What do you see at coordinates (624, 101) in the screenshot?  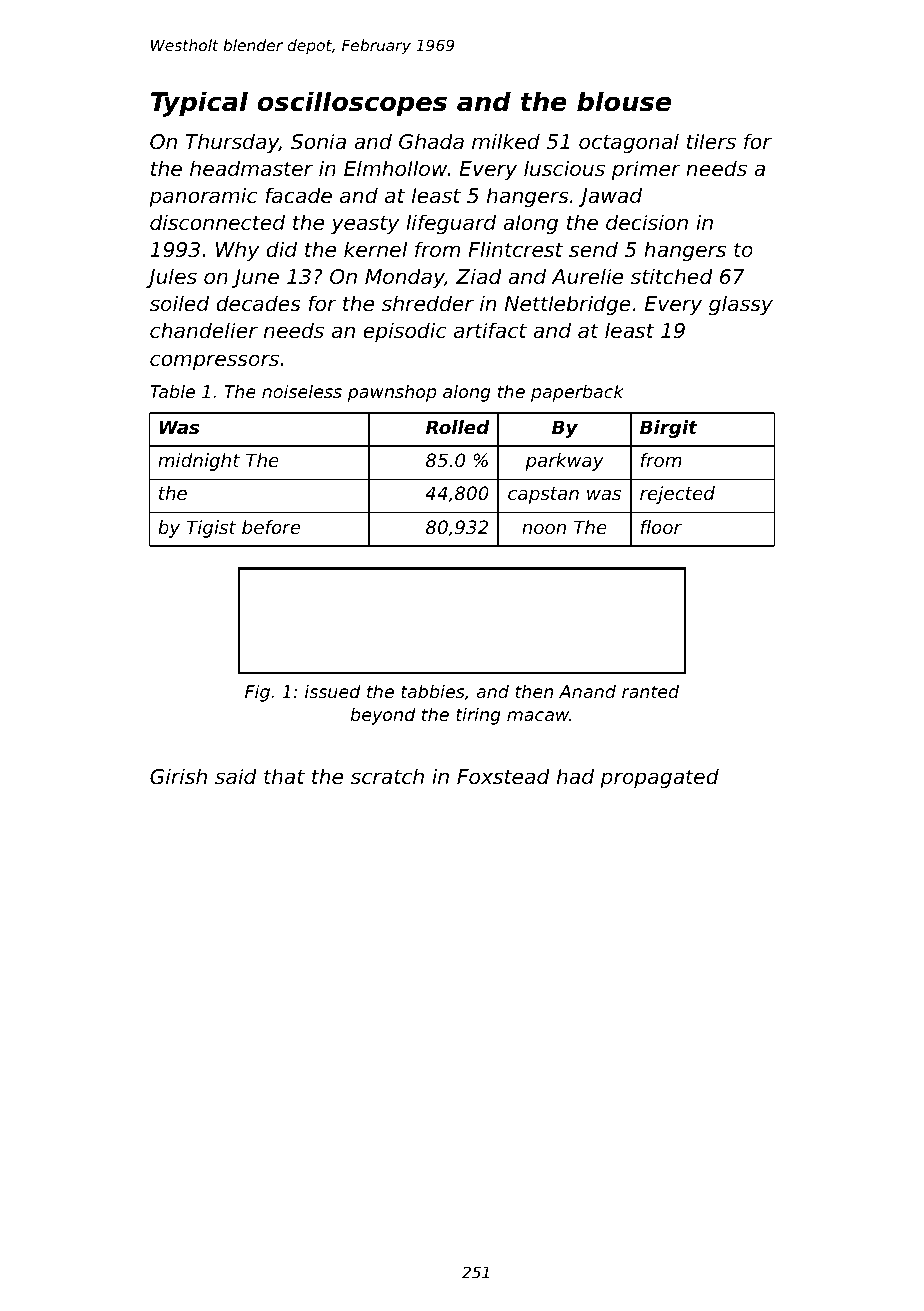 I see `blouse` at bounding box center [624, 101].
